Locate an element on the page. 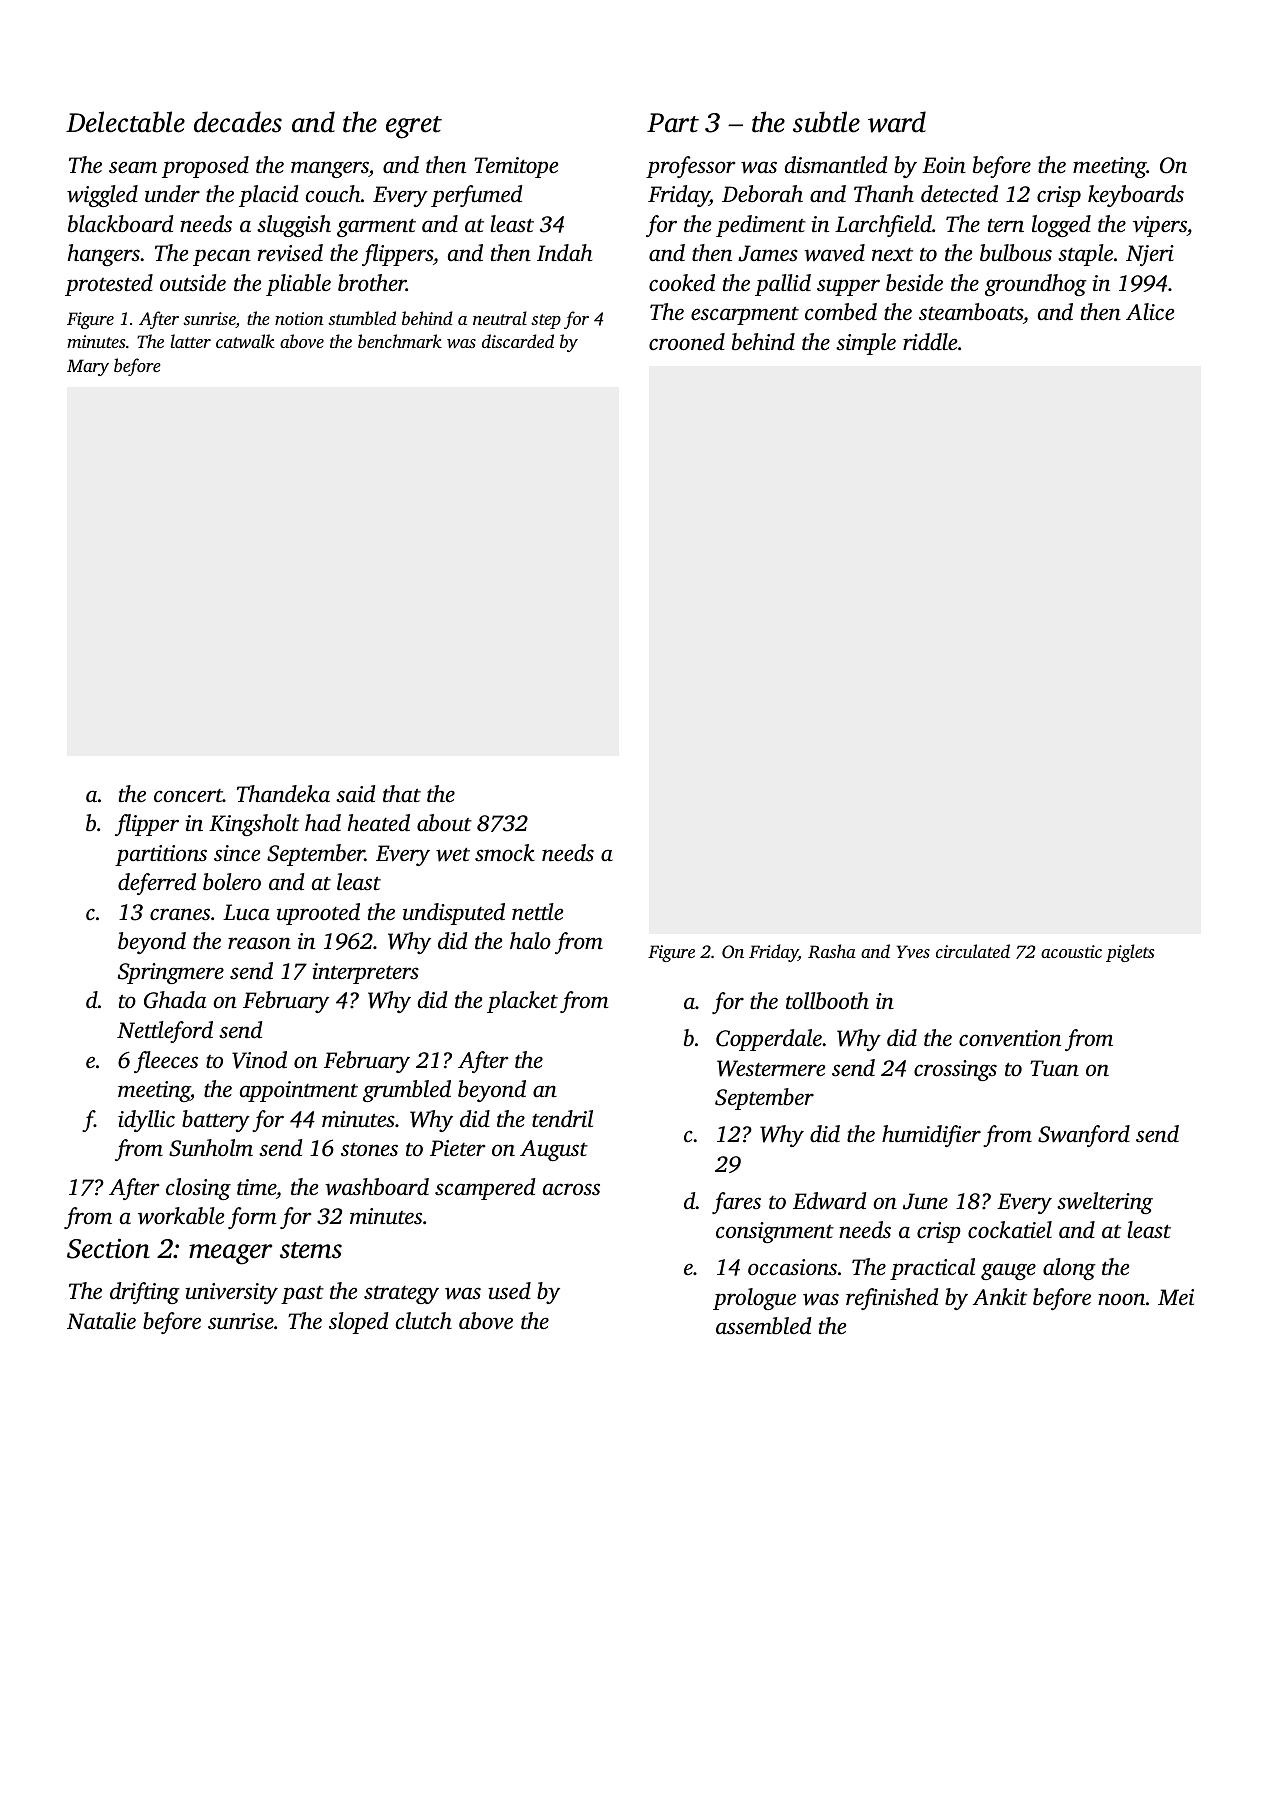  subtle is located at coordinates (826, 122).
